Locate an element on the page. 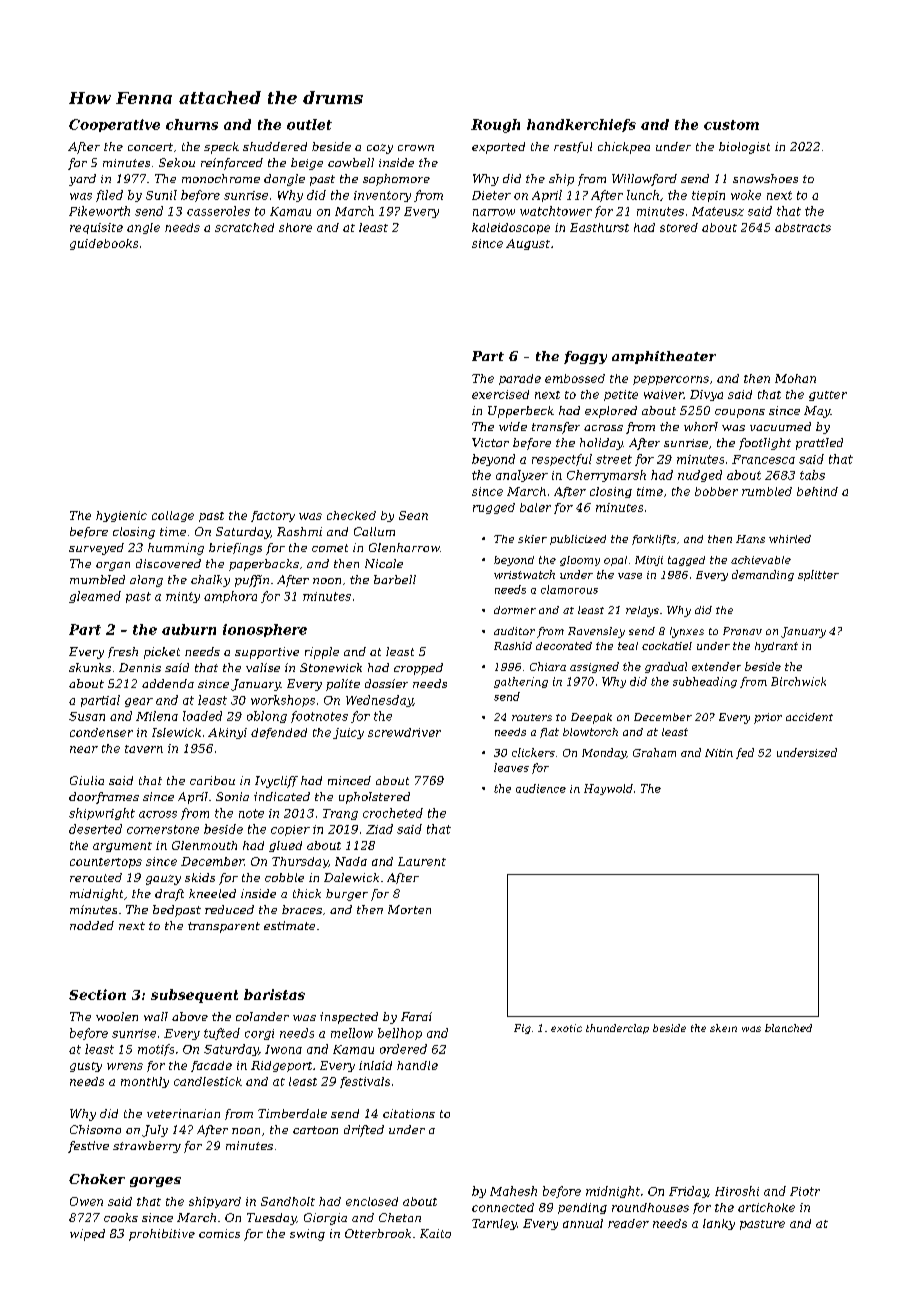 The height and width of the document is (1308, 924). upholstered is located at coordinates (374, 798).
